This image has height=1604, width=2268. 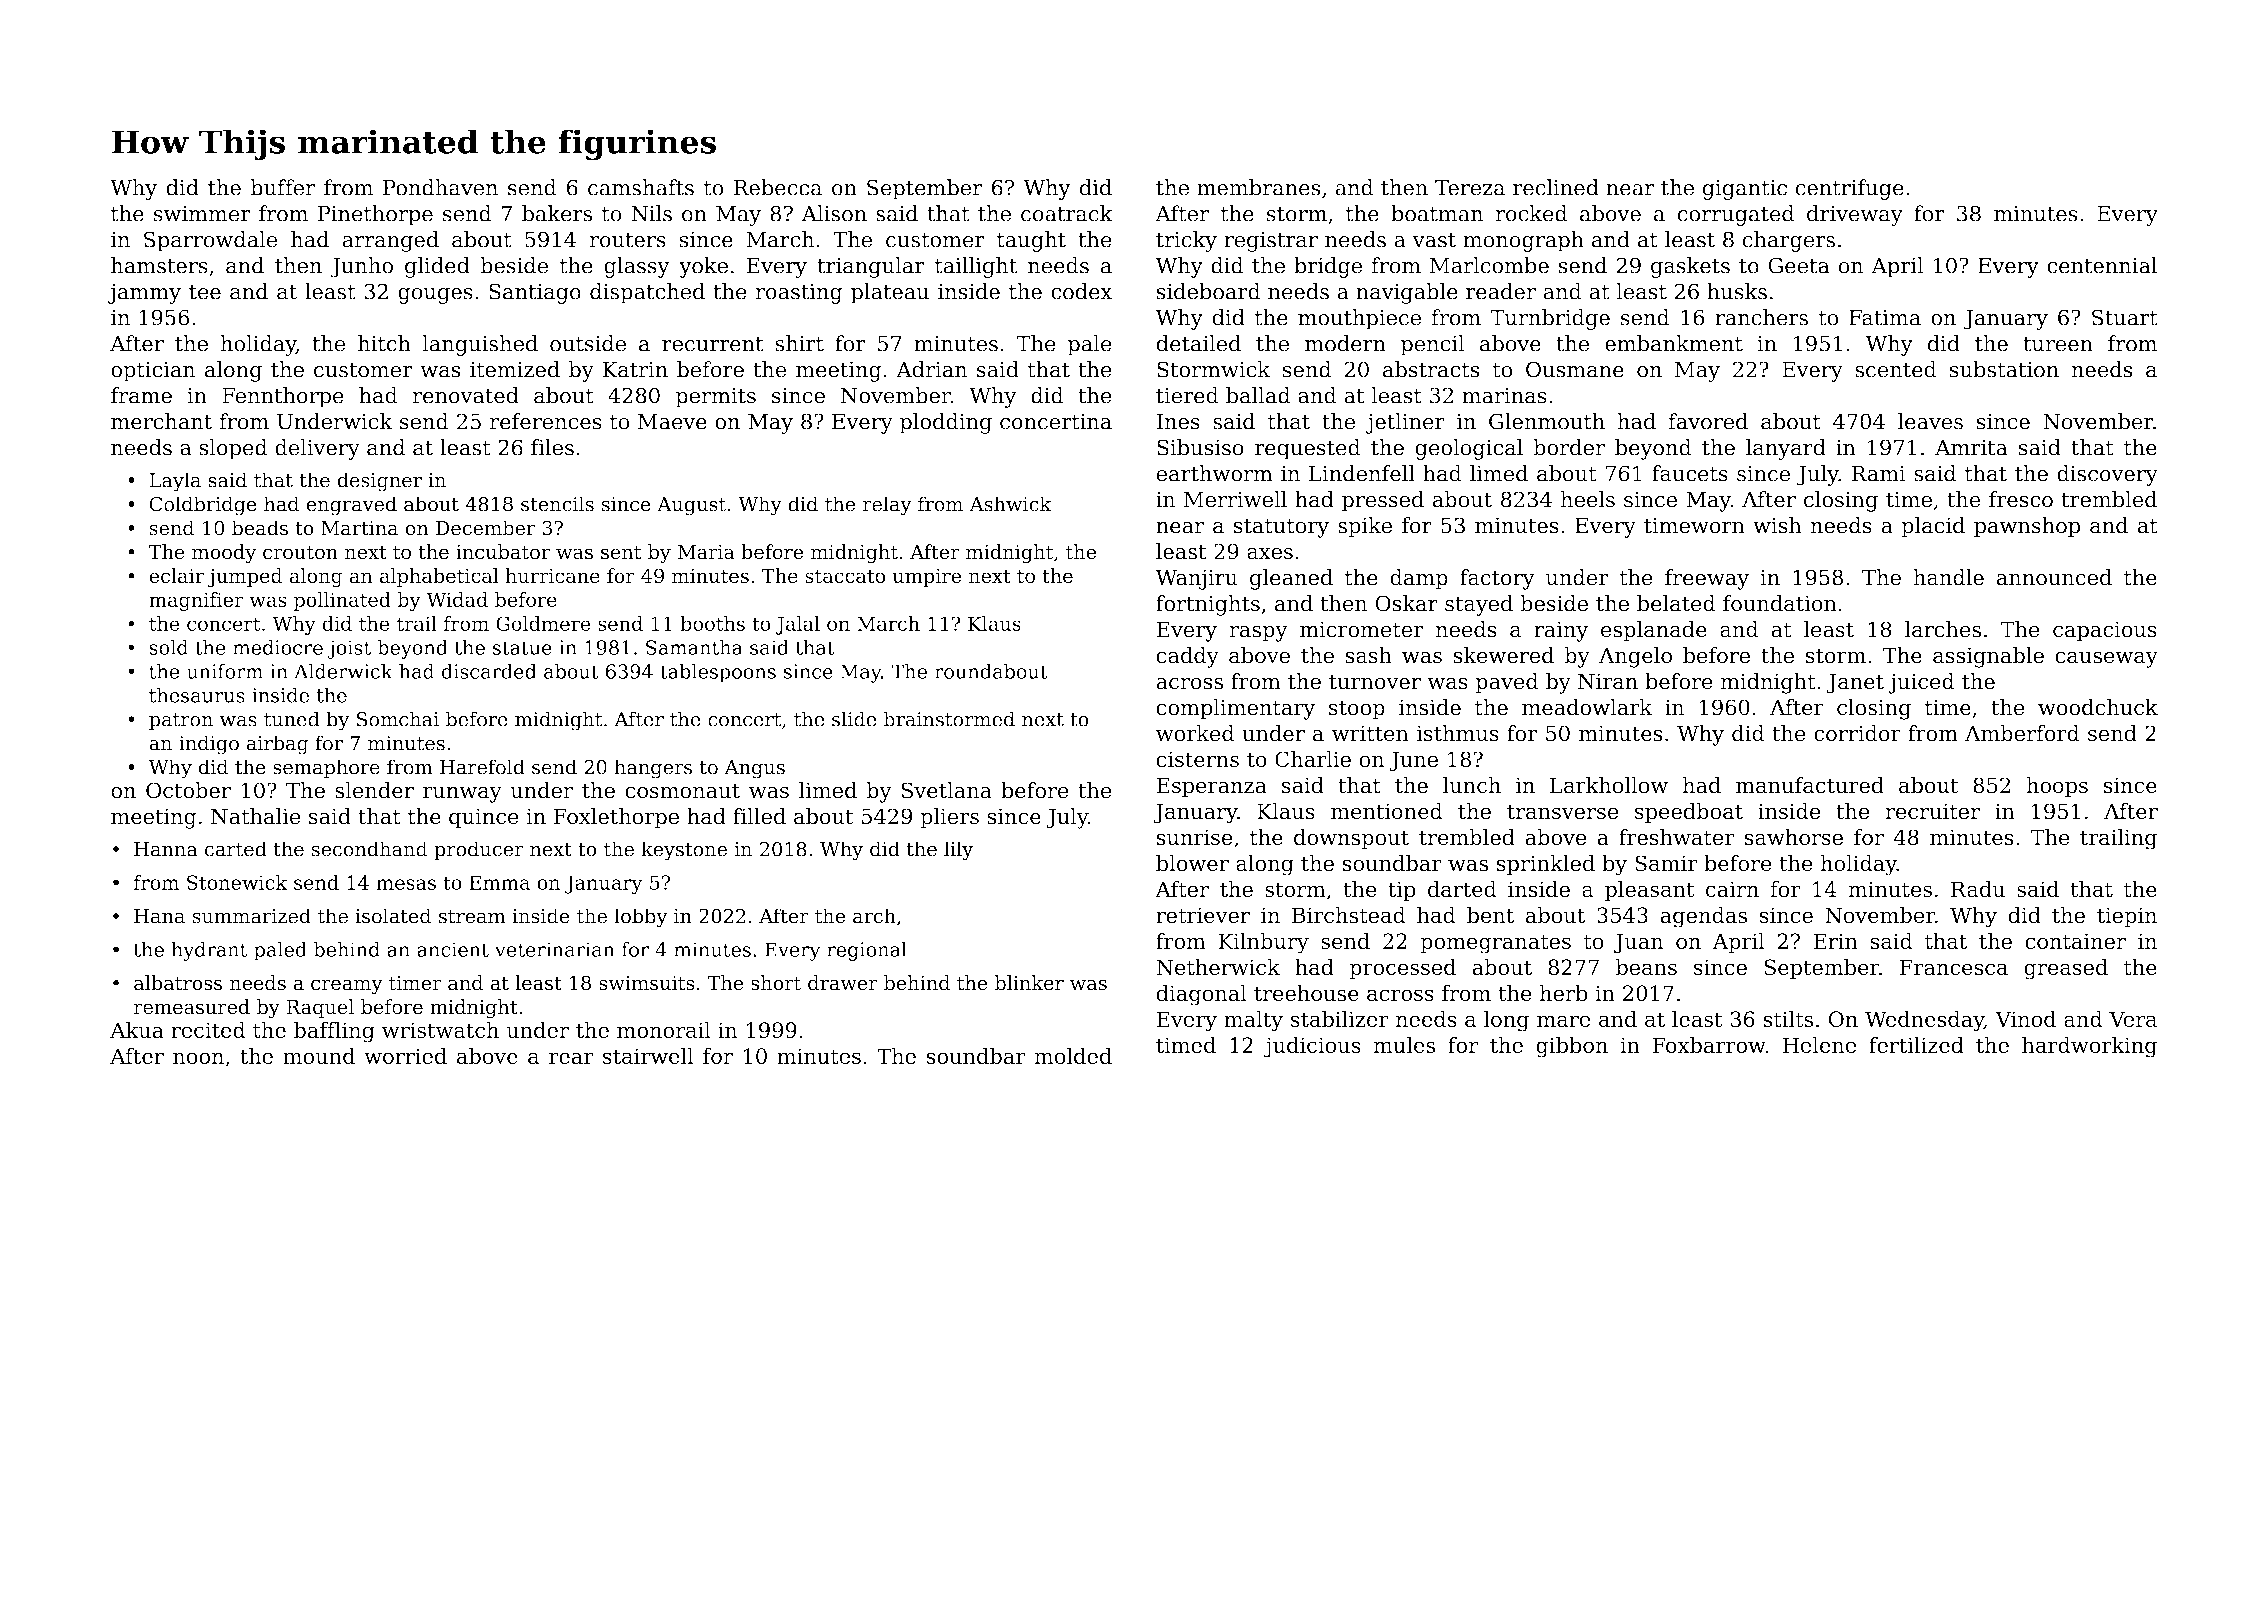 What do you see at coordinates (2125, 317) in the image?
I see `Stuart` at bounding box center [2125, 317].
